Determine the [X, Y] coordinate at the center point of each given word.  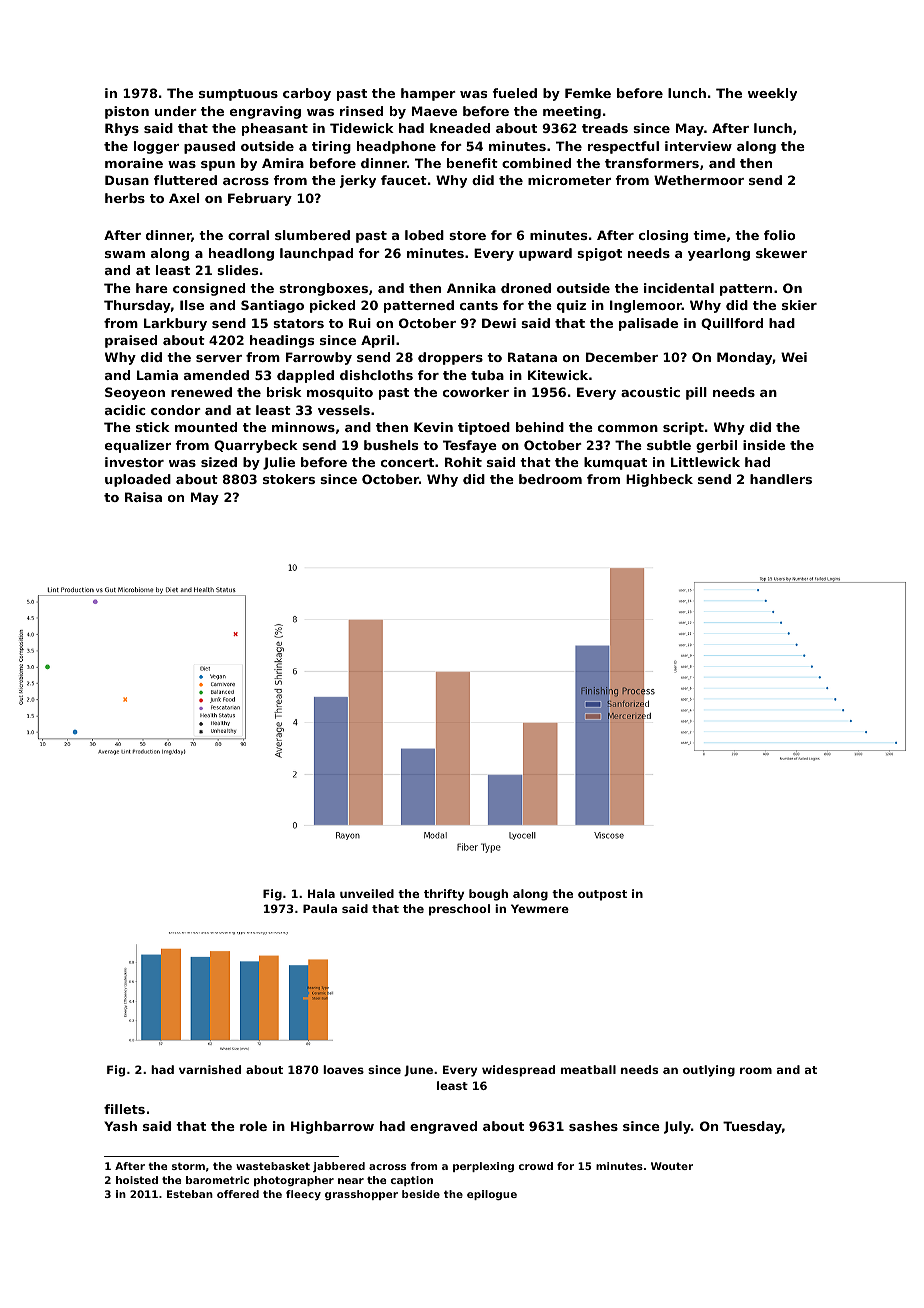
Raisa [143, 497]
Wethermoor [699, 180]
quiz [571, 306]
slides [237, 270]
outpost [602, 895]
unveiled [367, 893]
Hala [321, 893]
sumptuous [238, 95]
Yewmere [540, 908]
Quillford [732, 324]
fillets [124, 1109]
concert [407, 462]
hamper [428, 94]
